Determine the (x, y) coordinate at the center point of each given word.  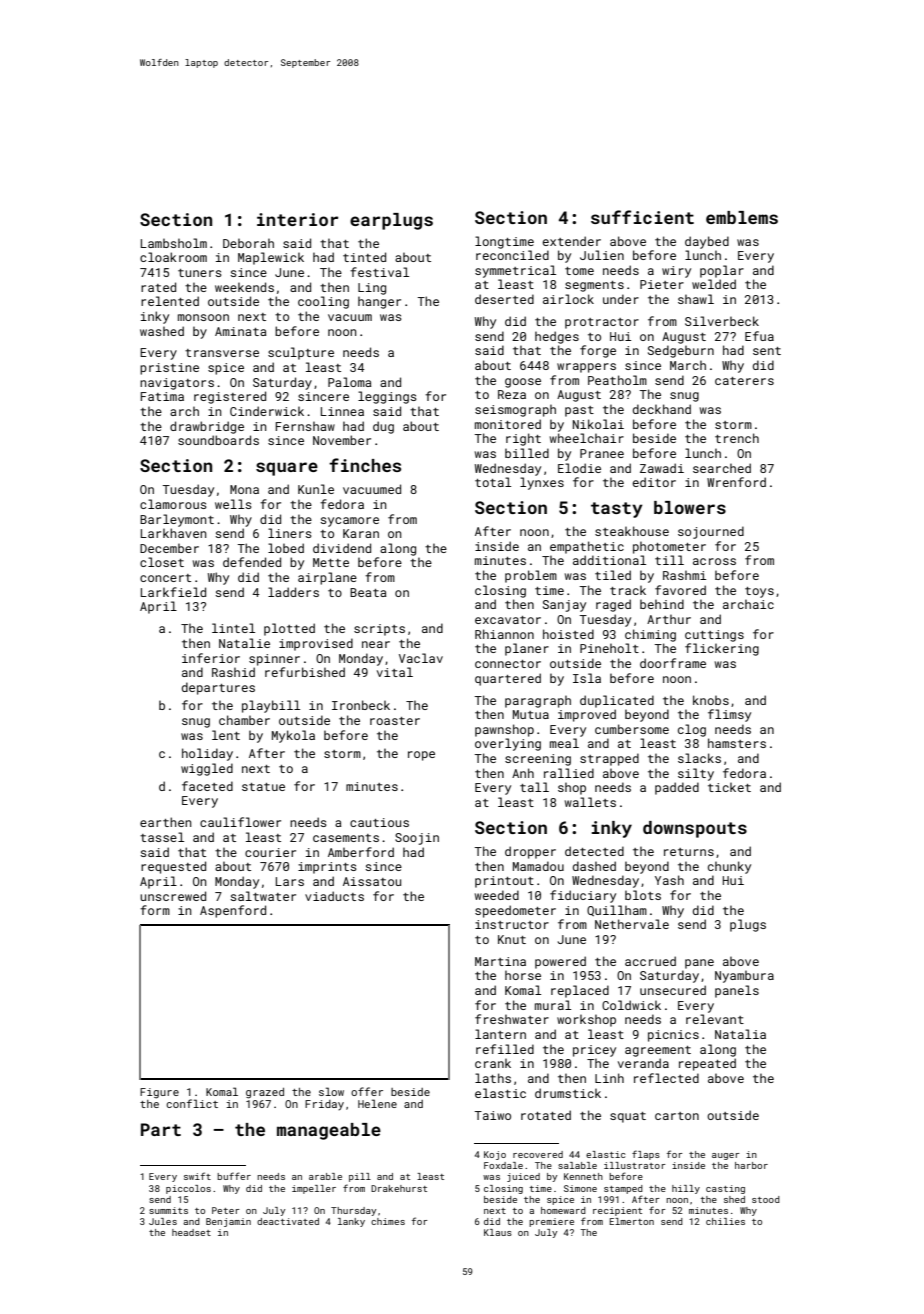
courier (270, 852)
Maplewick (271, 258)
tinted (364, 257)
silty (696, 774)
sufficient (642, 217)
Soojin (417, 839)
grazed (265, 1093)
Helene (377, 1103)
